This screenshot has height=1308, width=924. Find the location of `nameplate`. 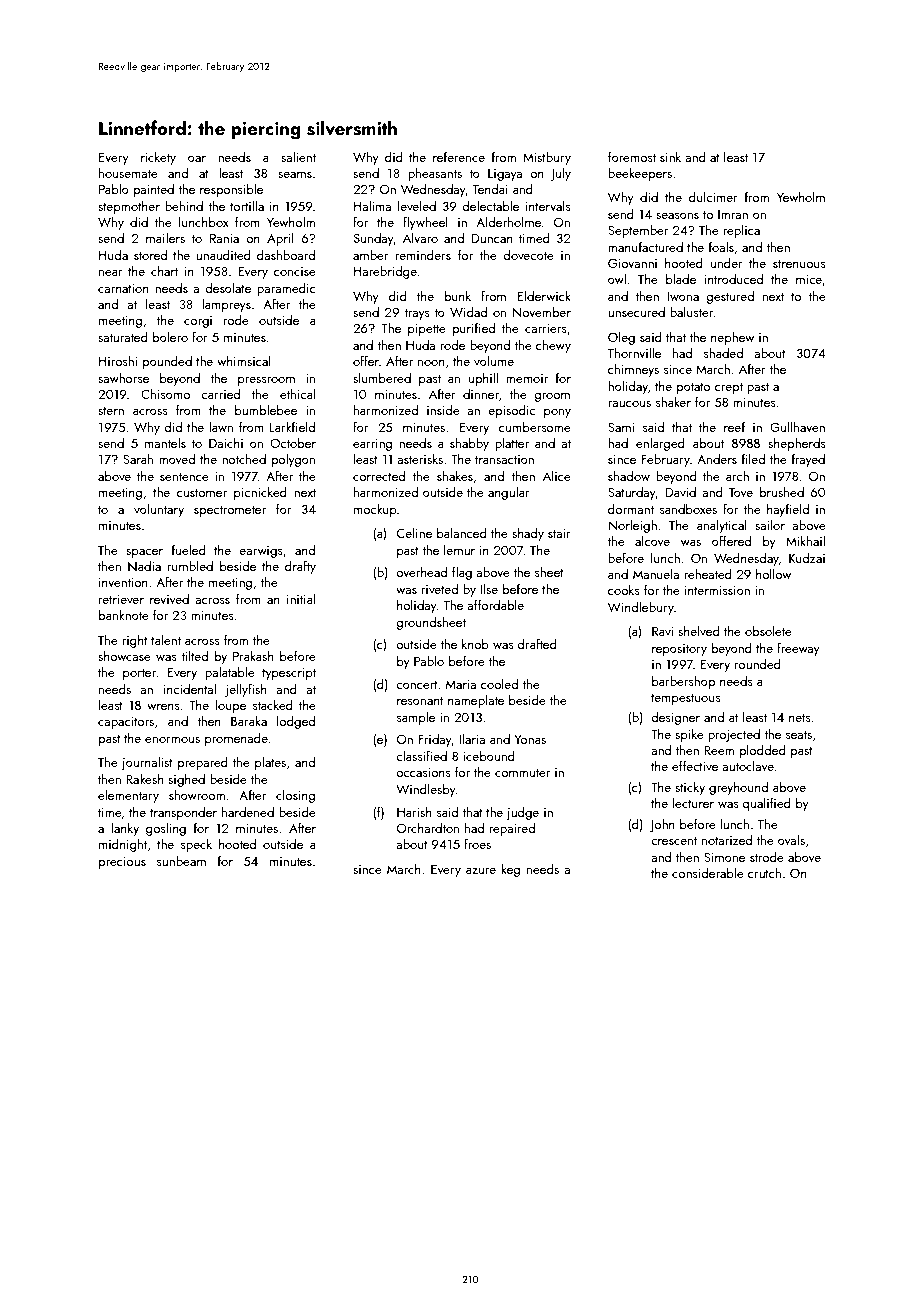

nameplate is located at coordinates (476, 701).
